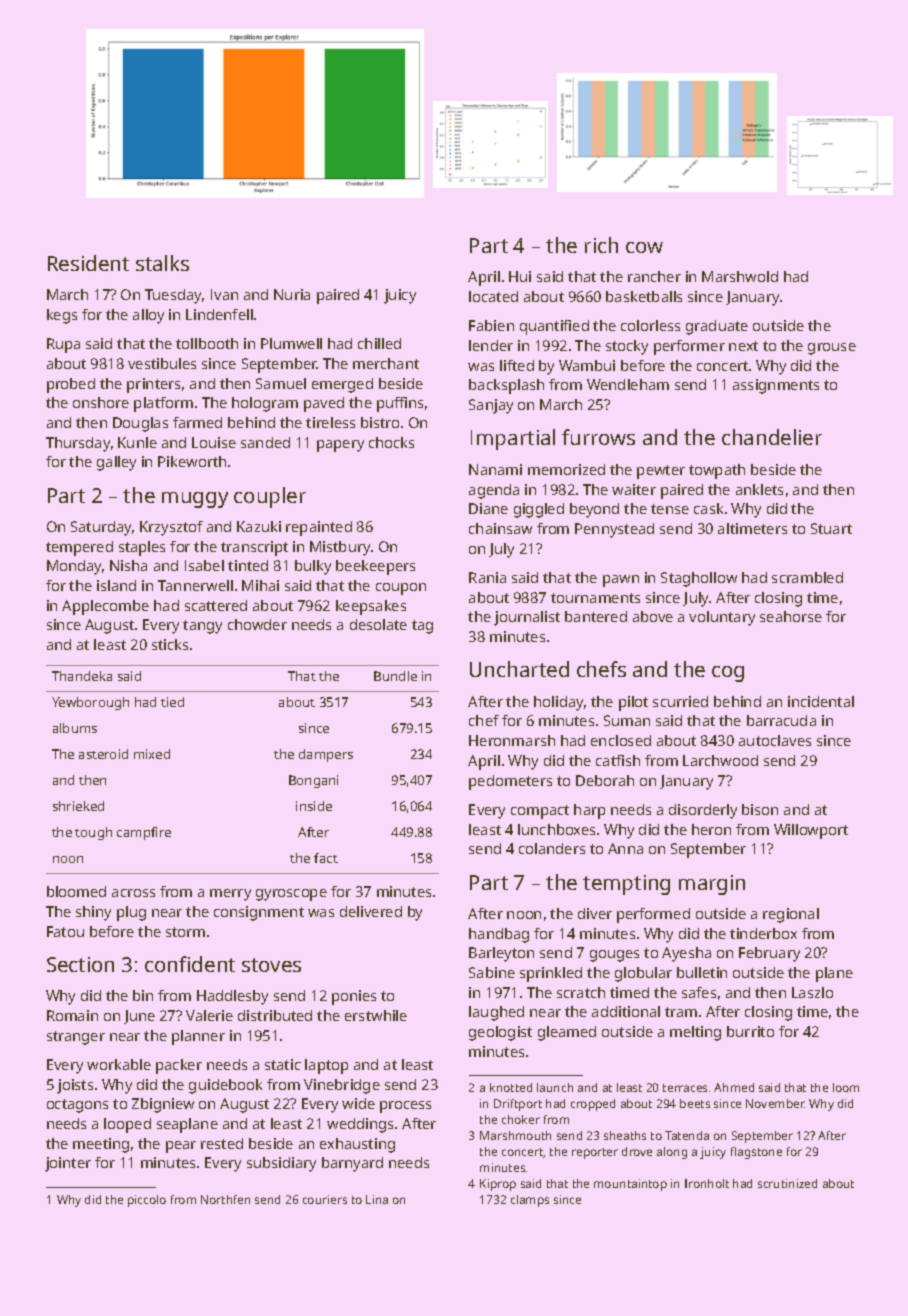  What do you see at coordinates (488, 508) in the document?
I see `Diane` at bounding box center [488, 508].
